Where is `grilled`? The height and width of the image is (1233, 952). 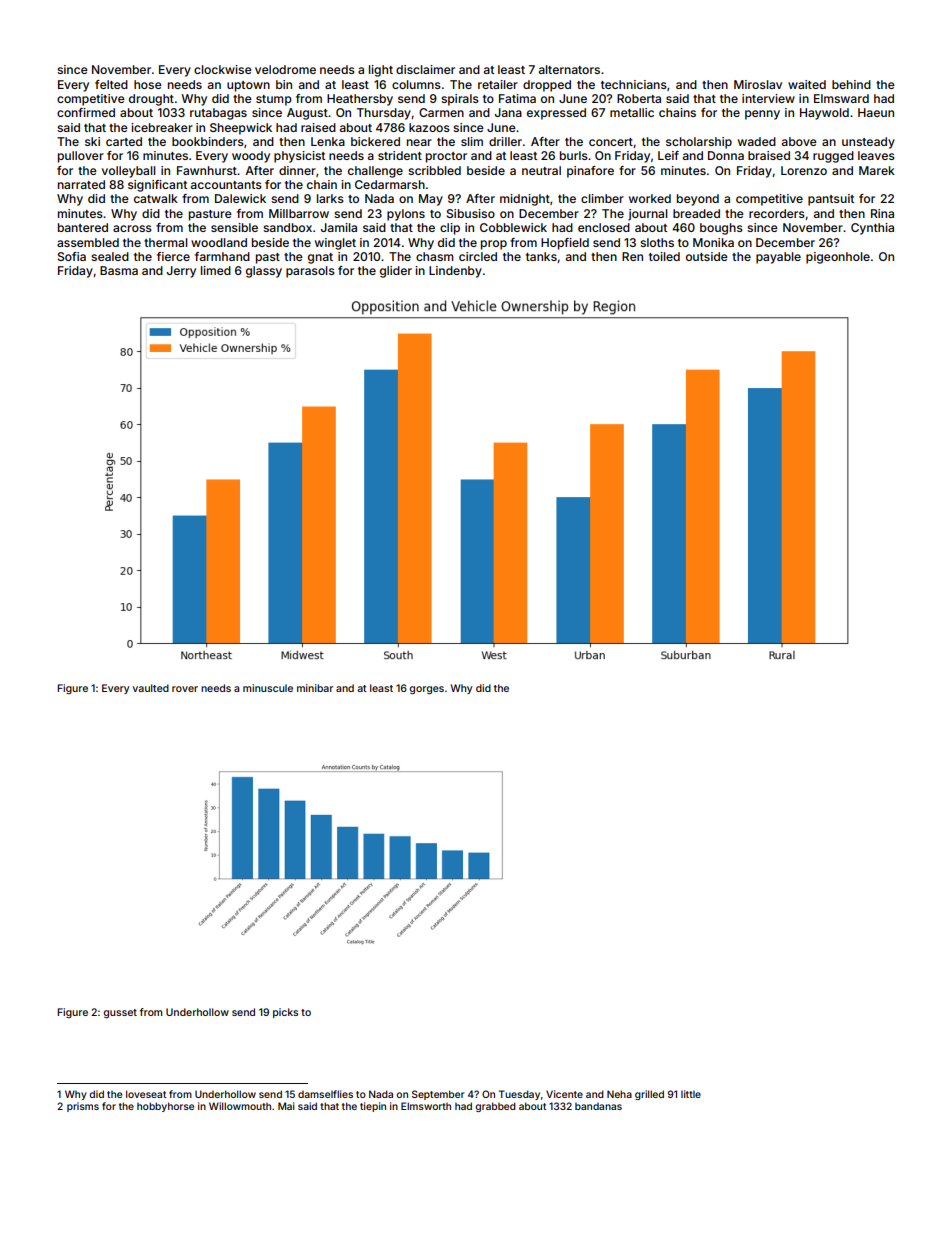 grilled is located at coordinates (649, 1095).
